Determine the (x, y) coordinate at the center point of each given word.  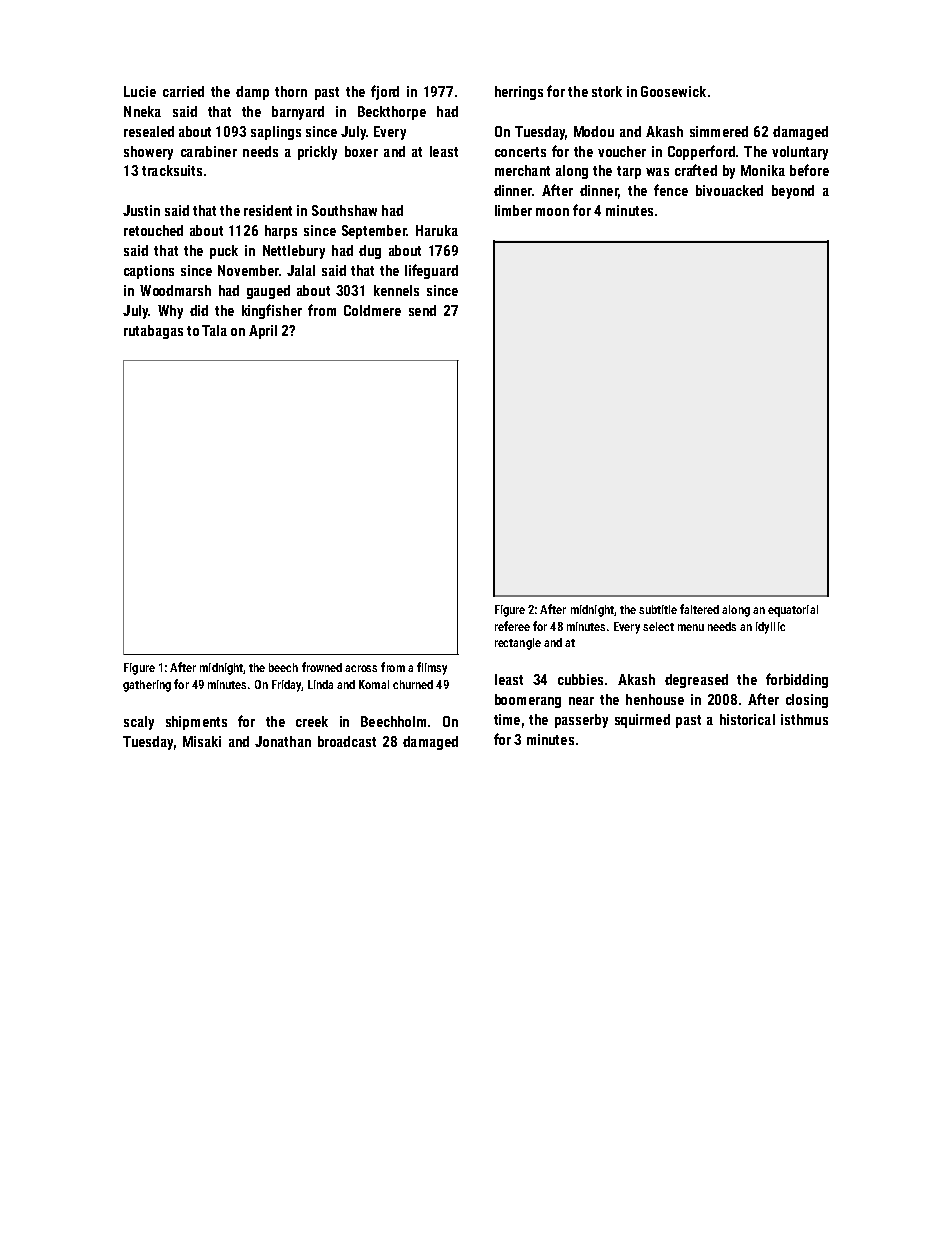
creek (312, 721)
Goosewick (673, 91)
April (263, 332)
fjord (385, 92)
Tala (214, 330)
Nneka (142, 111)
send (422, 310)
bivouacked (729, 190)
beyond (793, 192)
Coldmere (372, 310)
